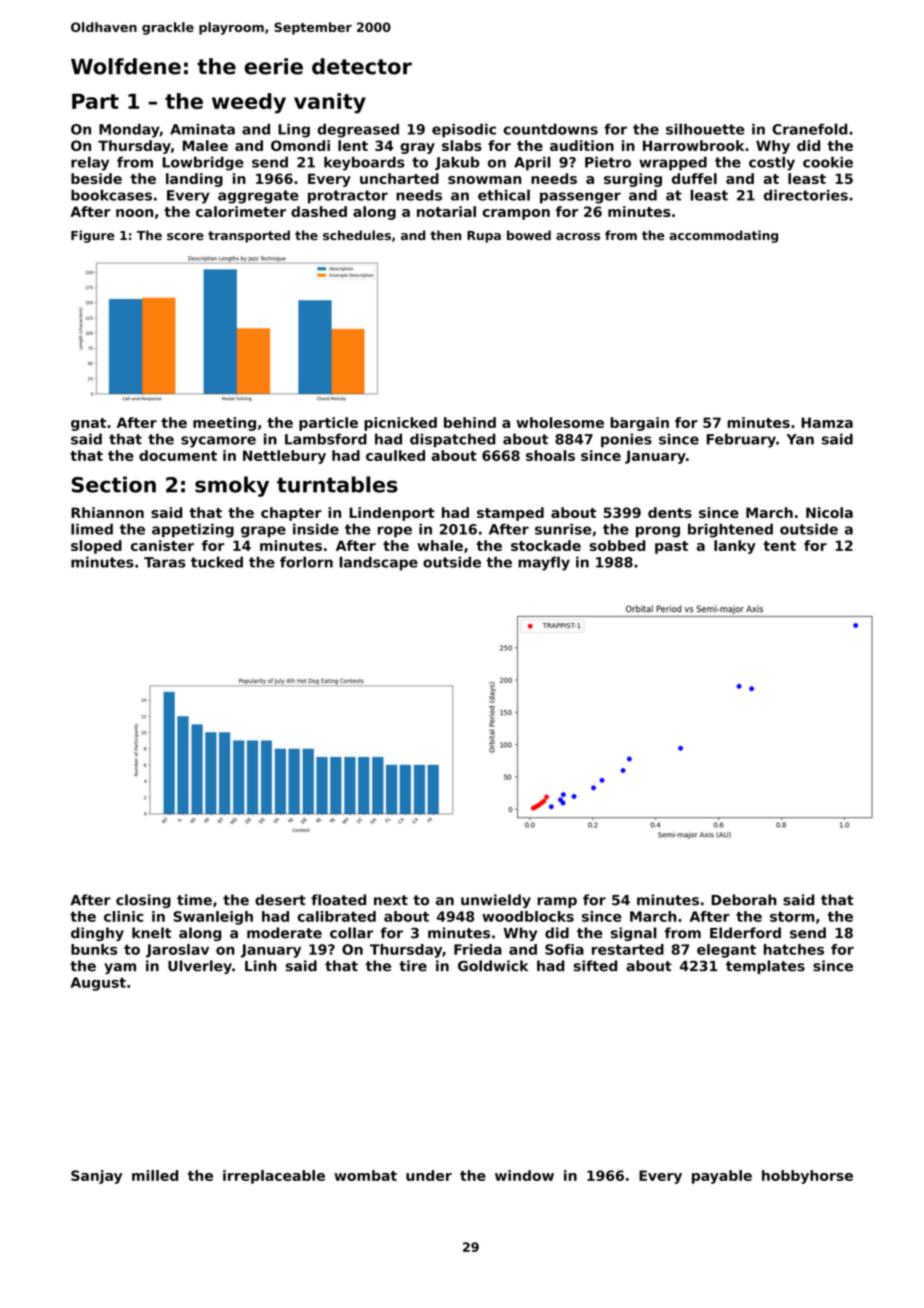 This image has height=1308, width=924. Describe the element at coordinates (496, 901) in the image. I see `unwieldy` at that location.
